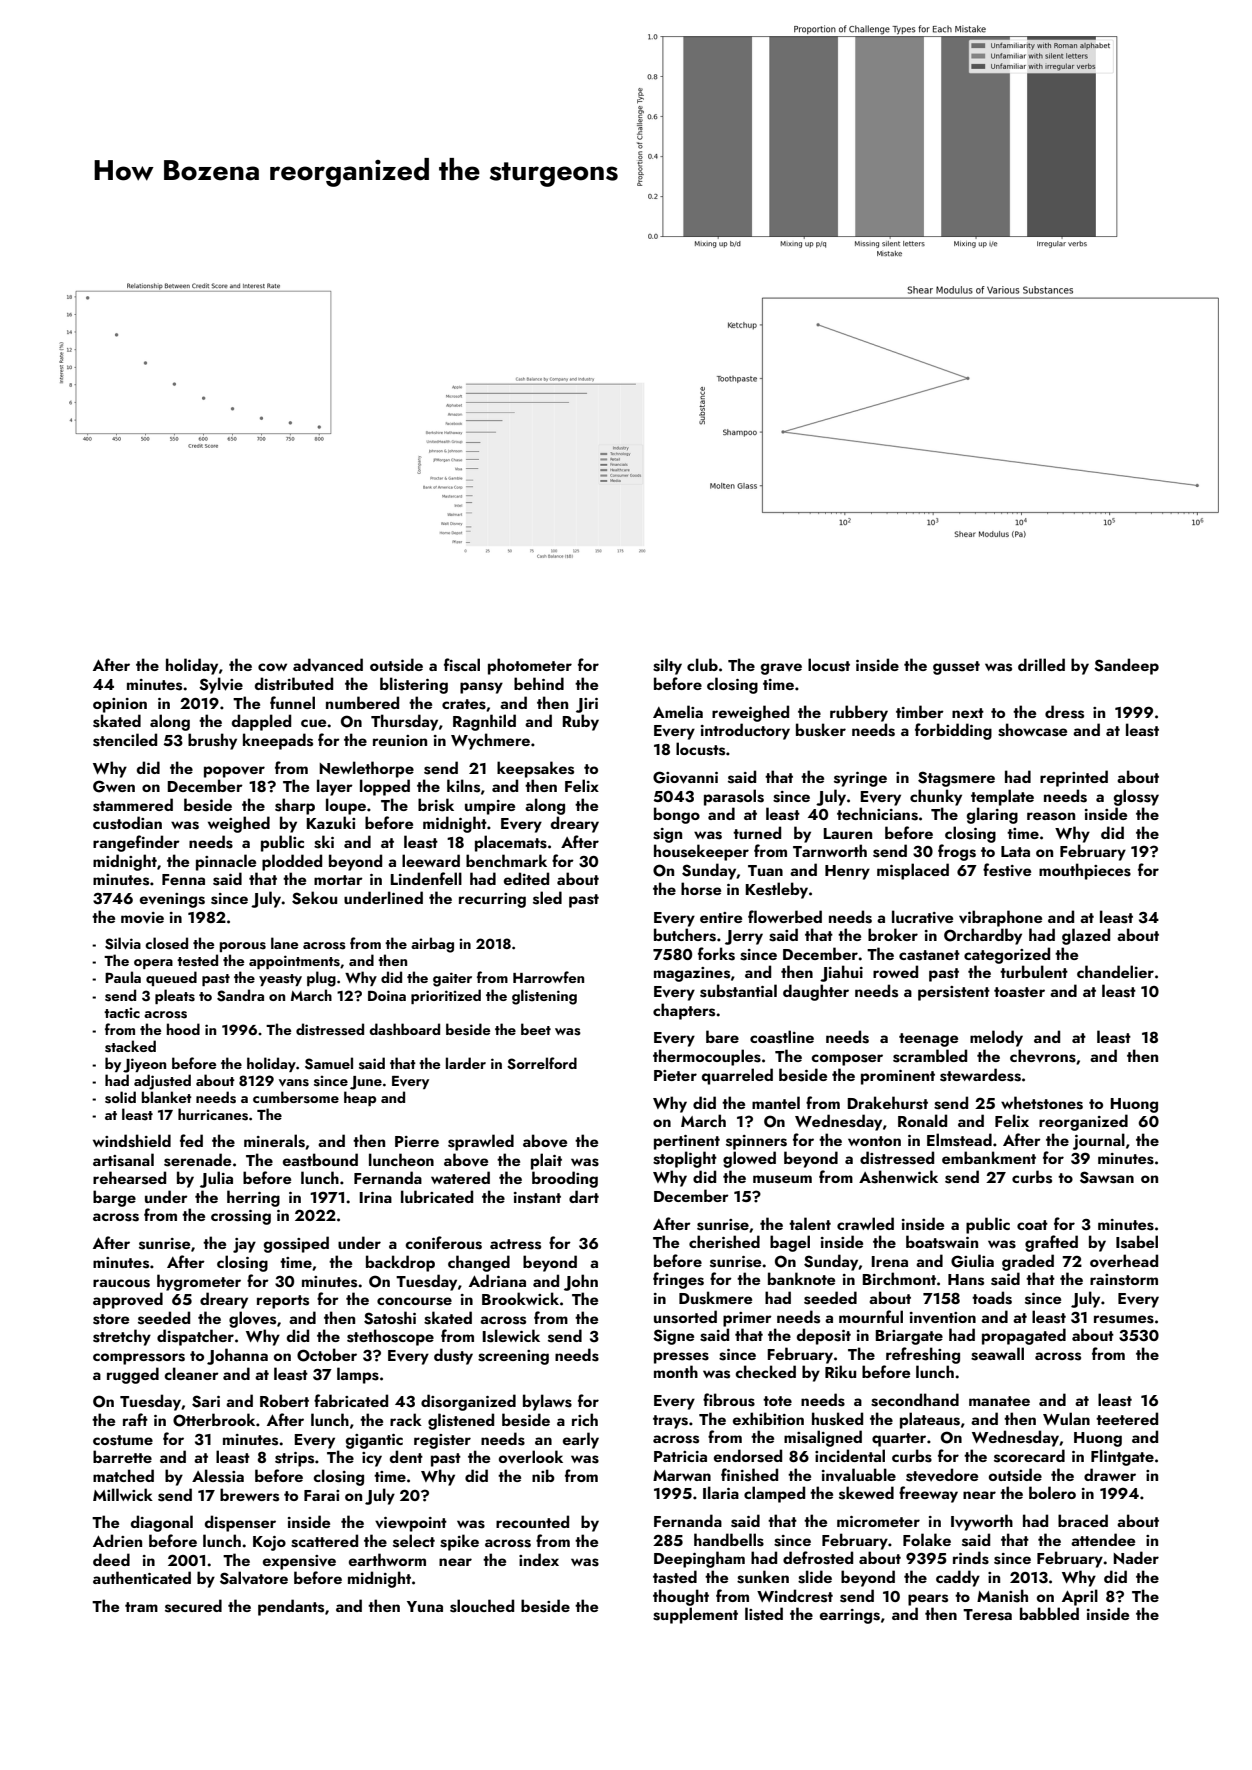 This screenshot has width=1252, height=1770. Describe the element at coordinates (737, 1076) in the screenshot. I see `quarreled` at that location.
